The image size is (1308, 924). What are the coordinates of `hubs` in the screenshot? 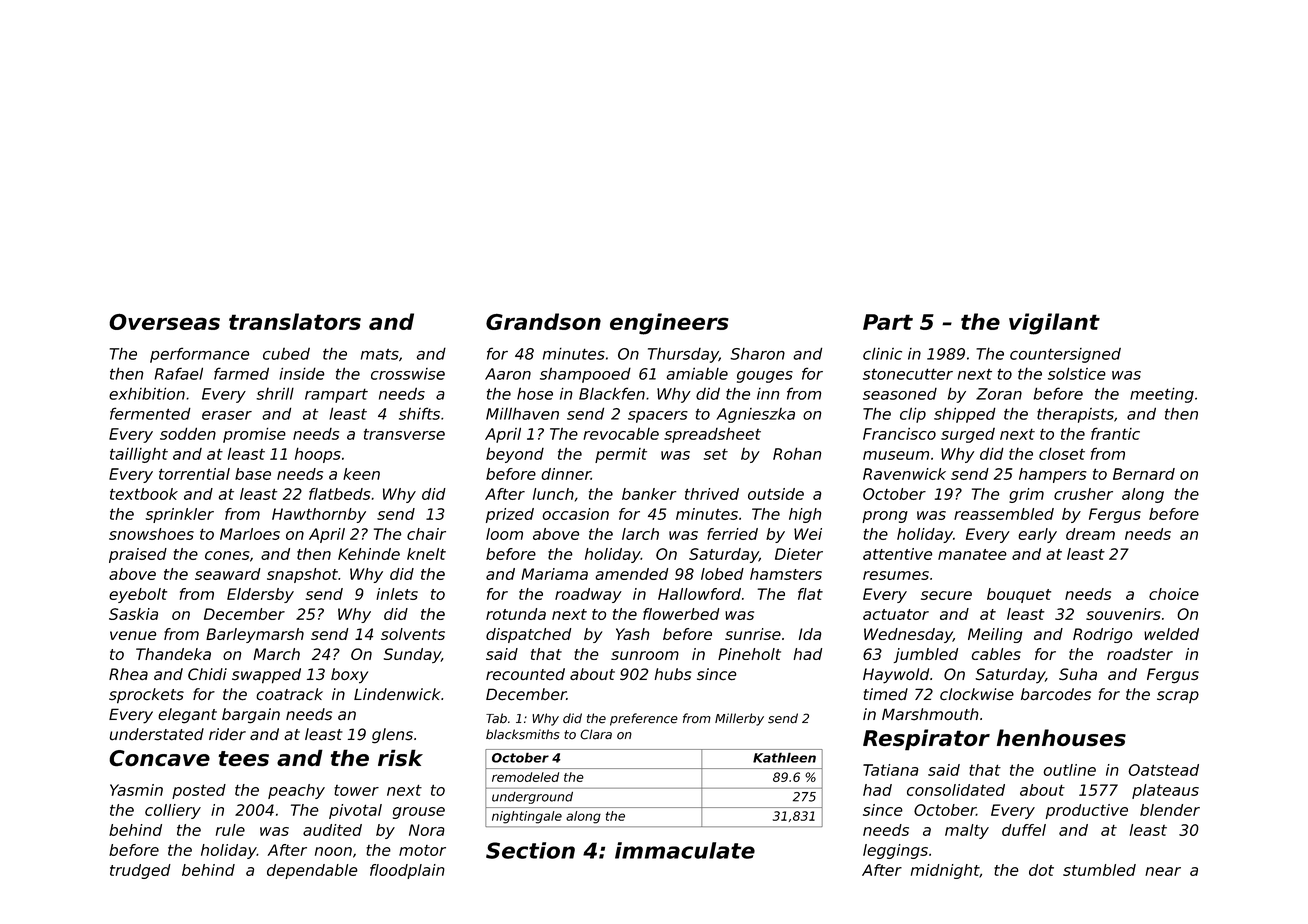 It's located at (673, 674).
